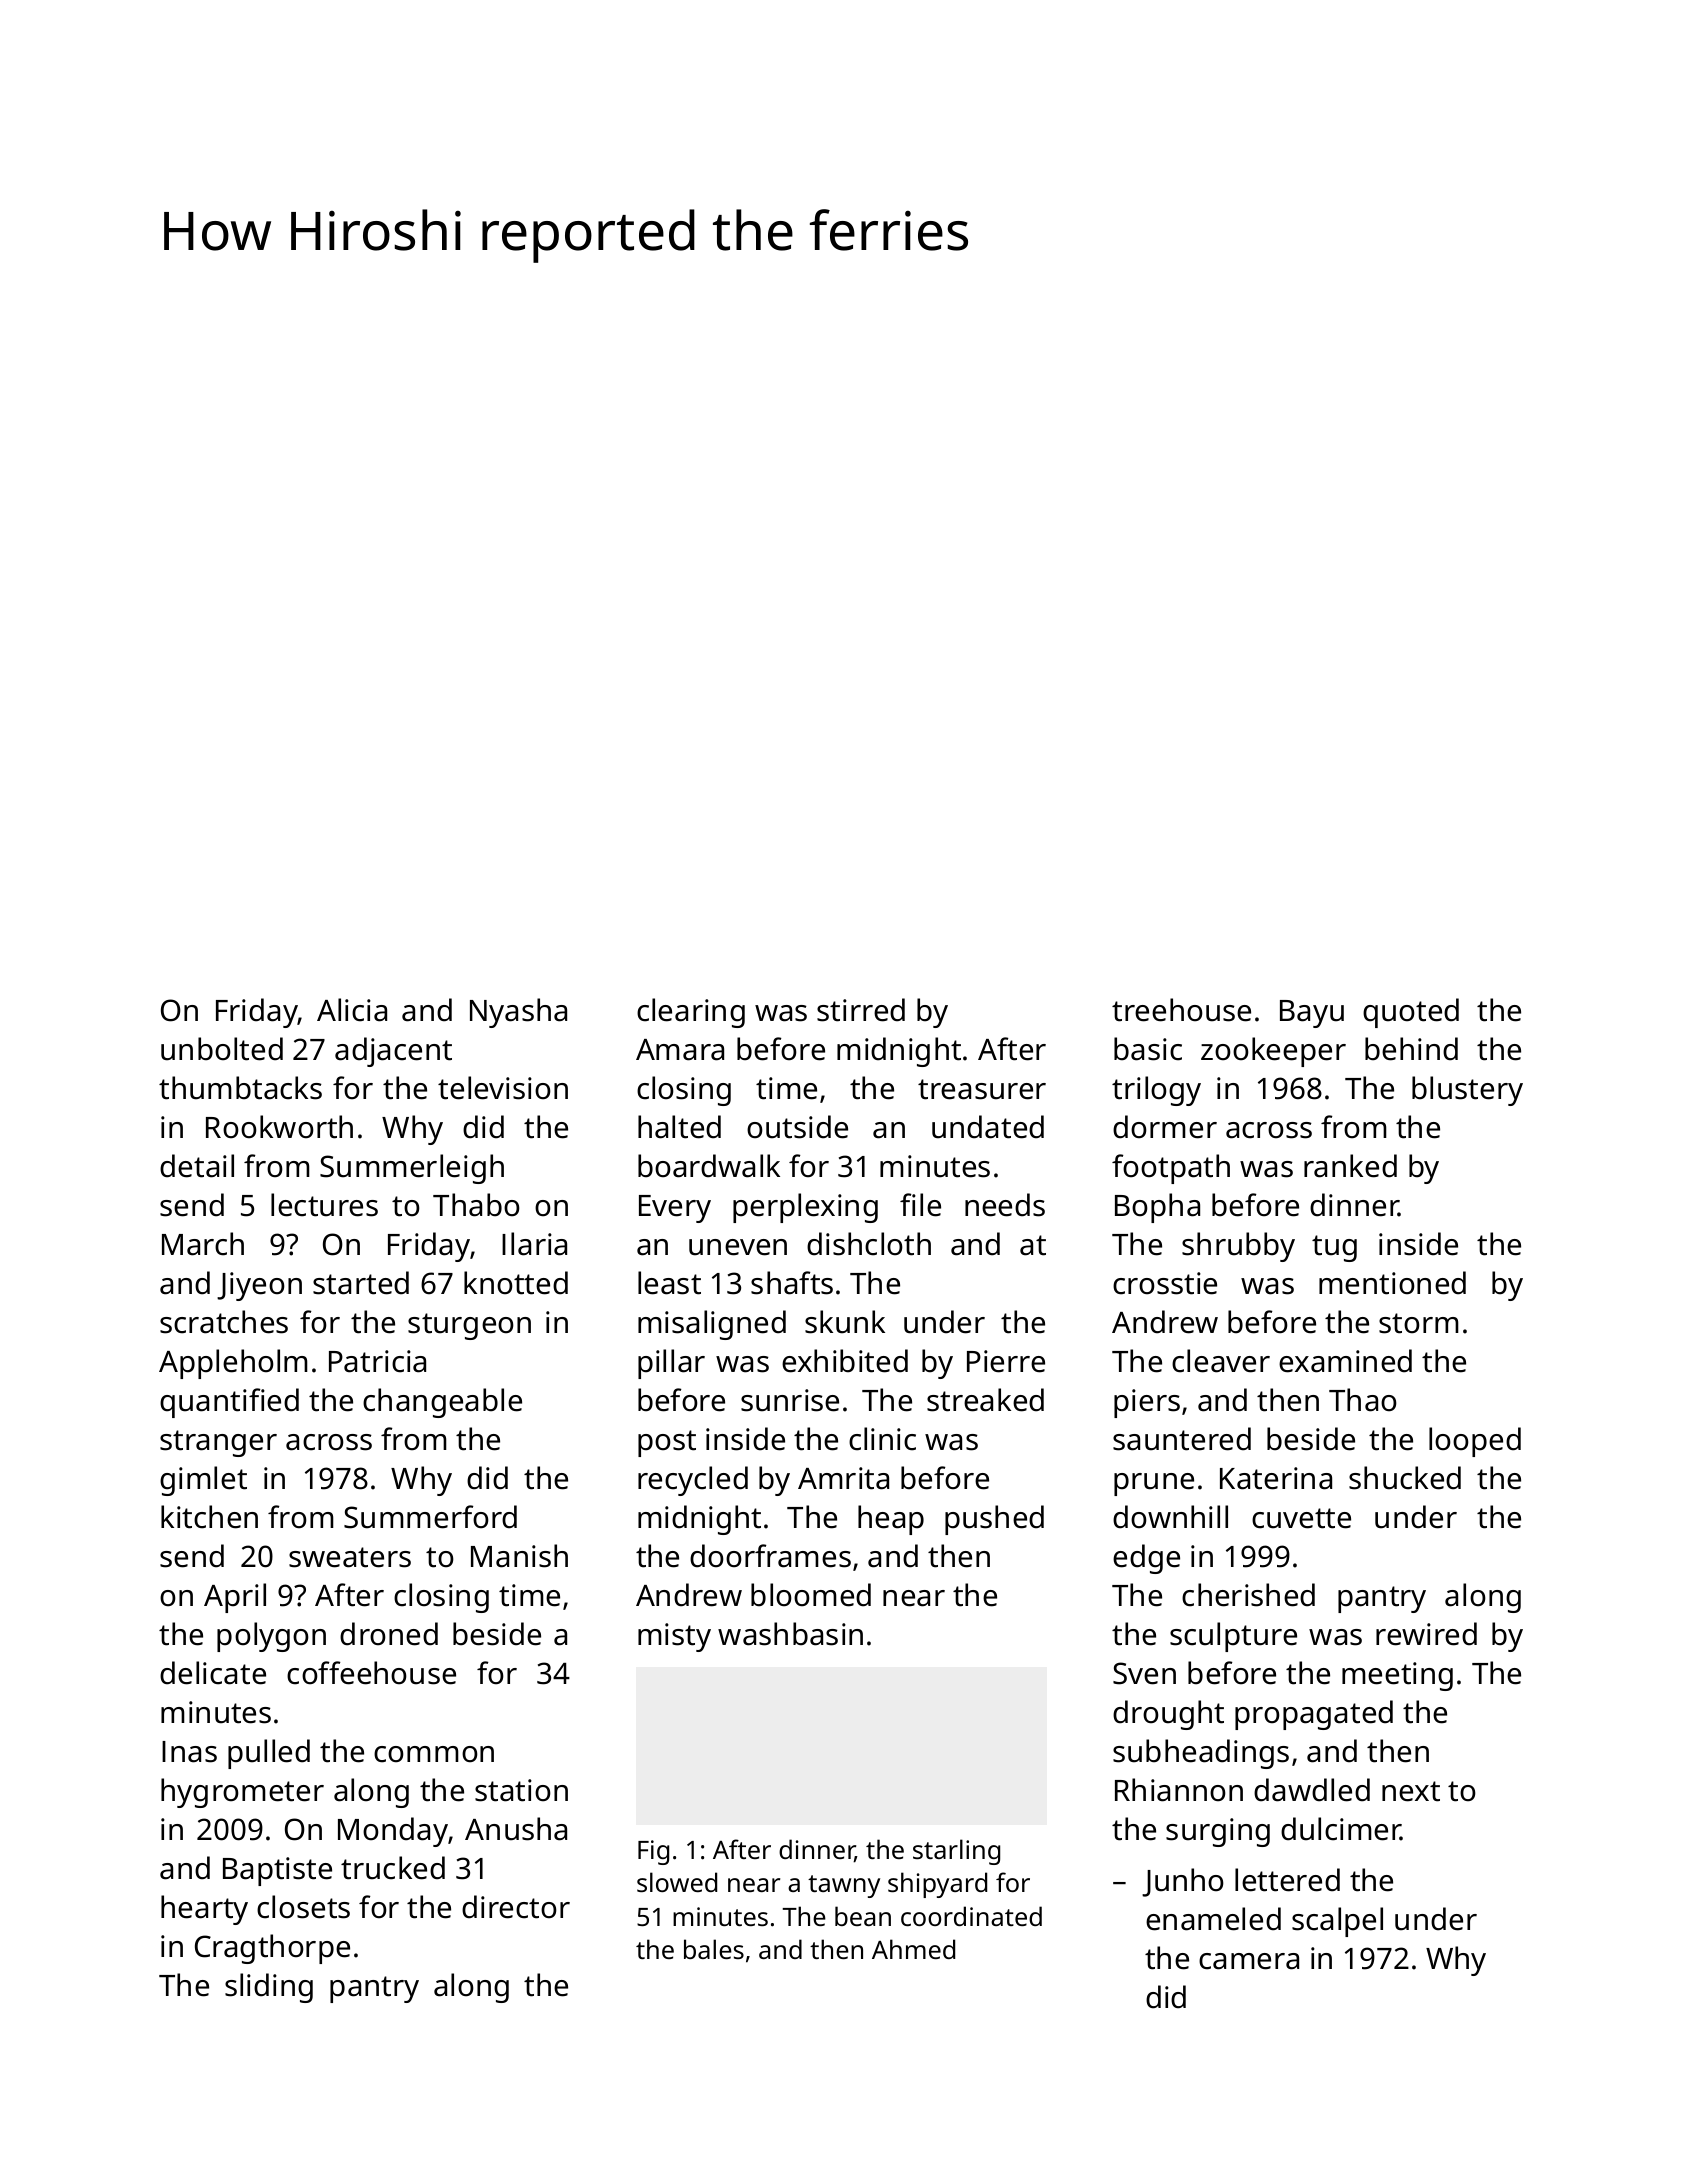  What do you see at coordinates (790, 1634) in the image?
I see `washbasin` at bounding box center [790, 1634].
